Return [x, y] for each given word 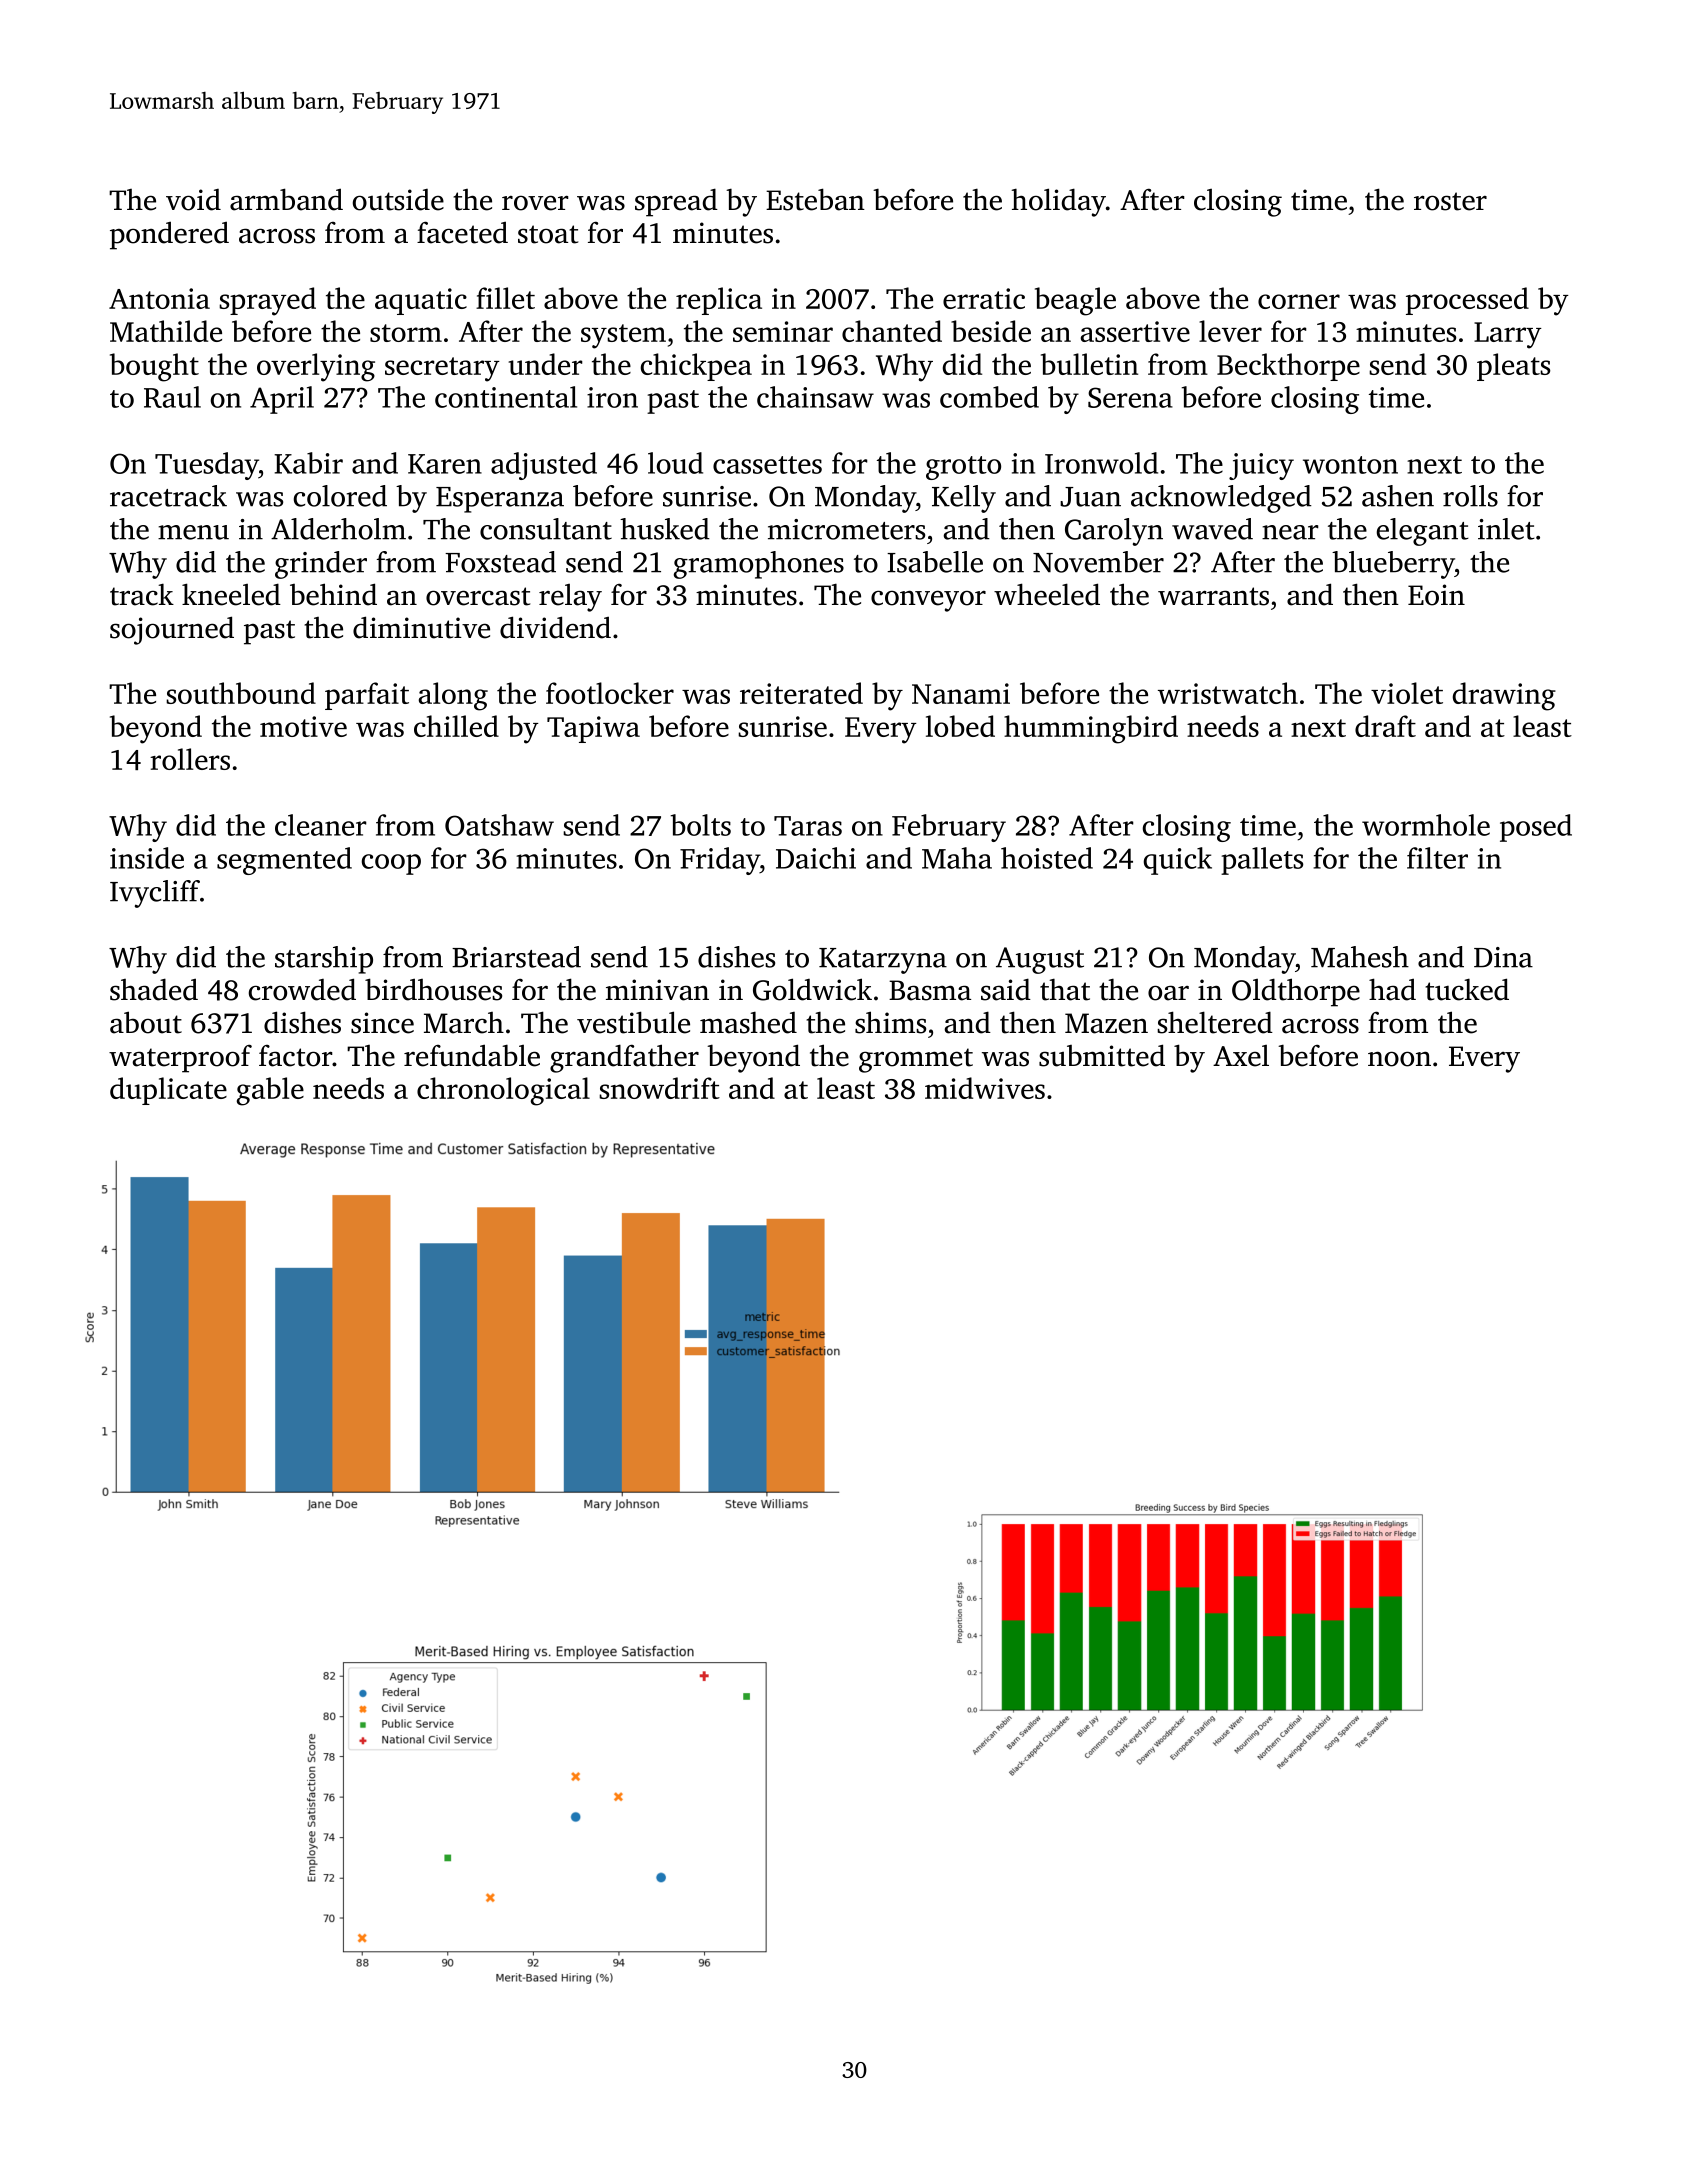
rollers [190, 759]
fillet [505, 298]
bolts [701, 825]
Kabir [308, 463]
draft [1385, 726]
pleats [1513, 367]
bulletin [1089, 364]
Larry [1508, 335]
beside [991, 331]
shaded [154, 989]
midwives [985, 1088]
